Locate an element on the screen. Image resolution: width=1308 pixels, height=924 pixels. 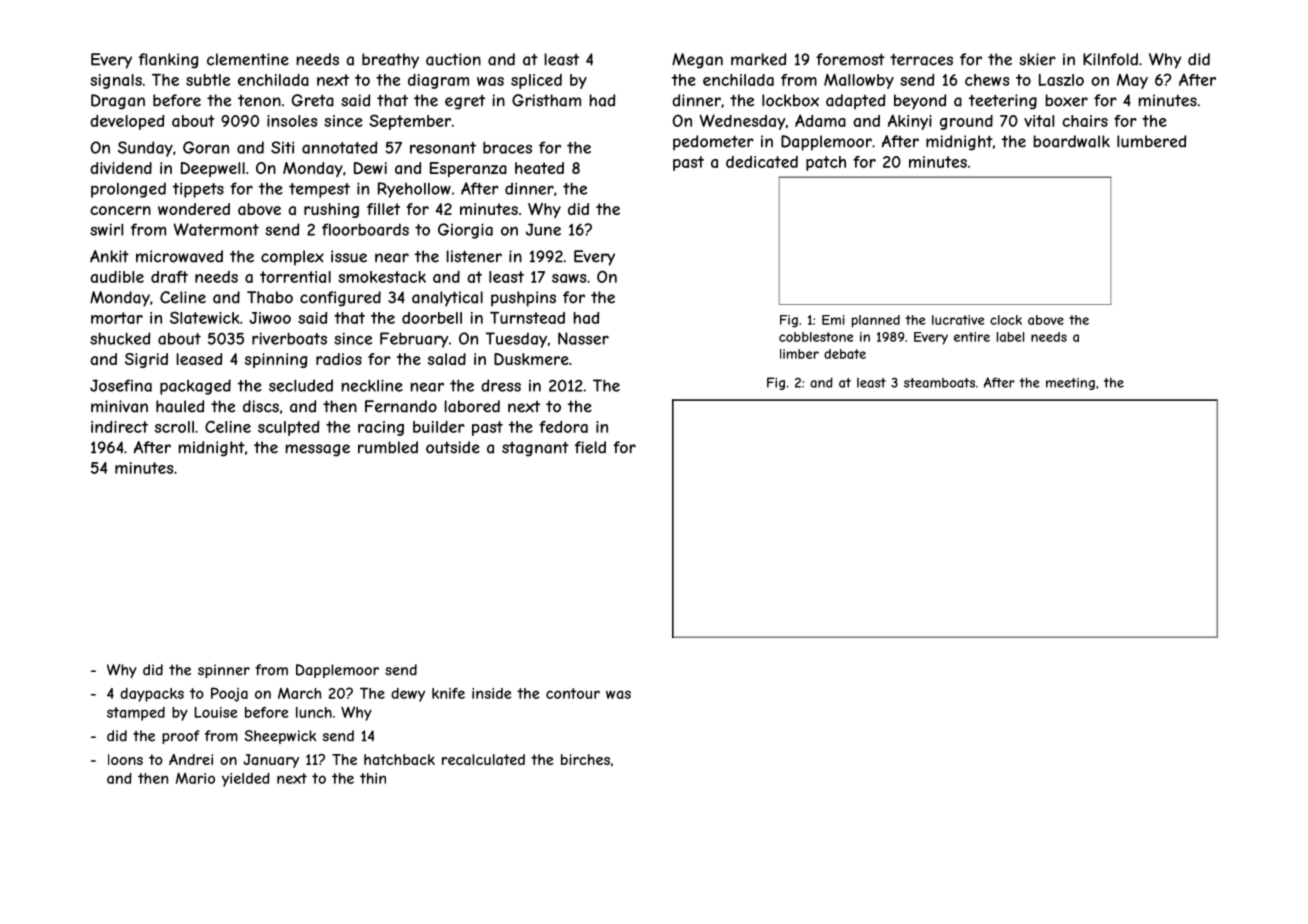
spinning is located at coordinates (276, 360).
